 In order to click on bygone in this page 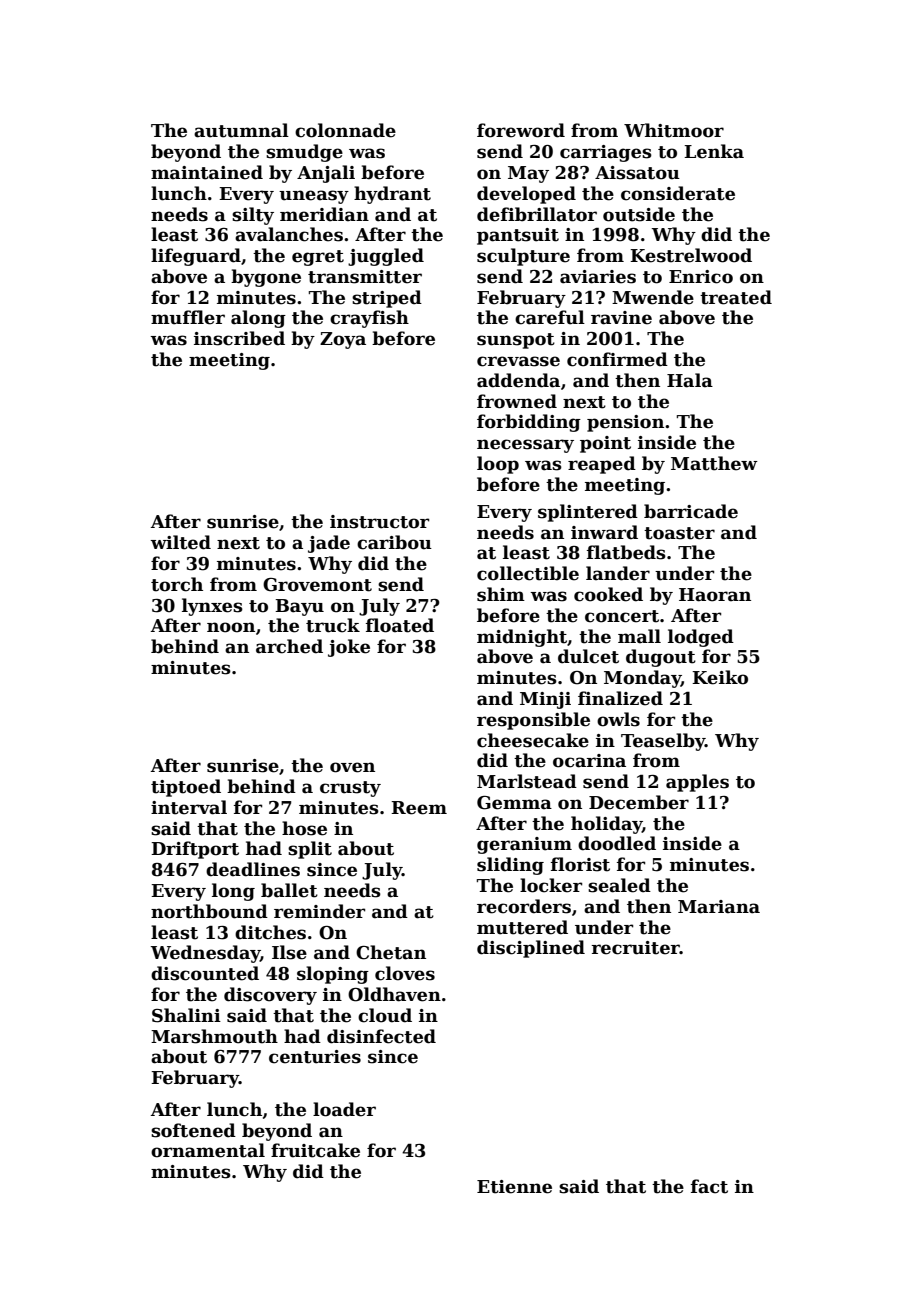, I will do `click(266, 278)`.
